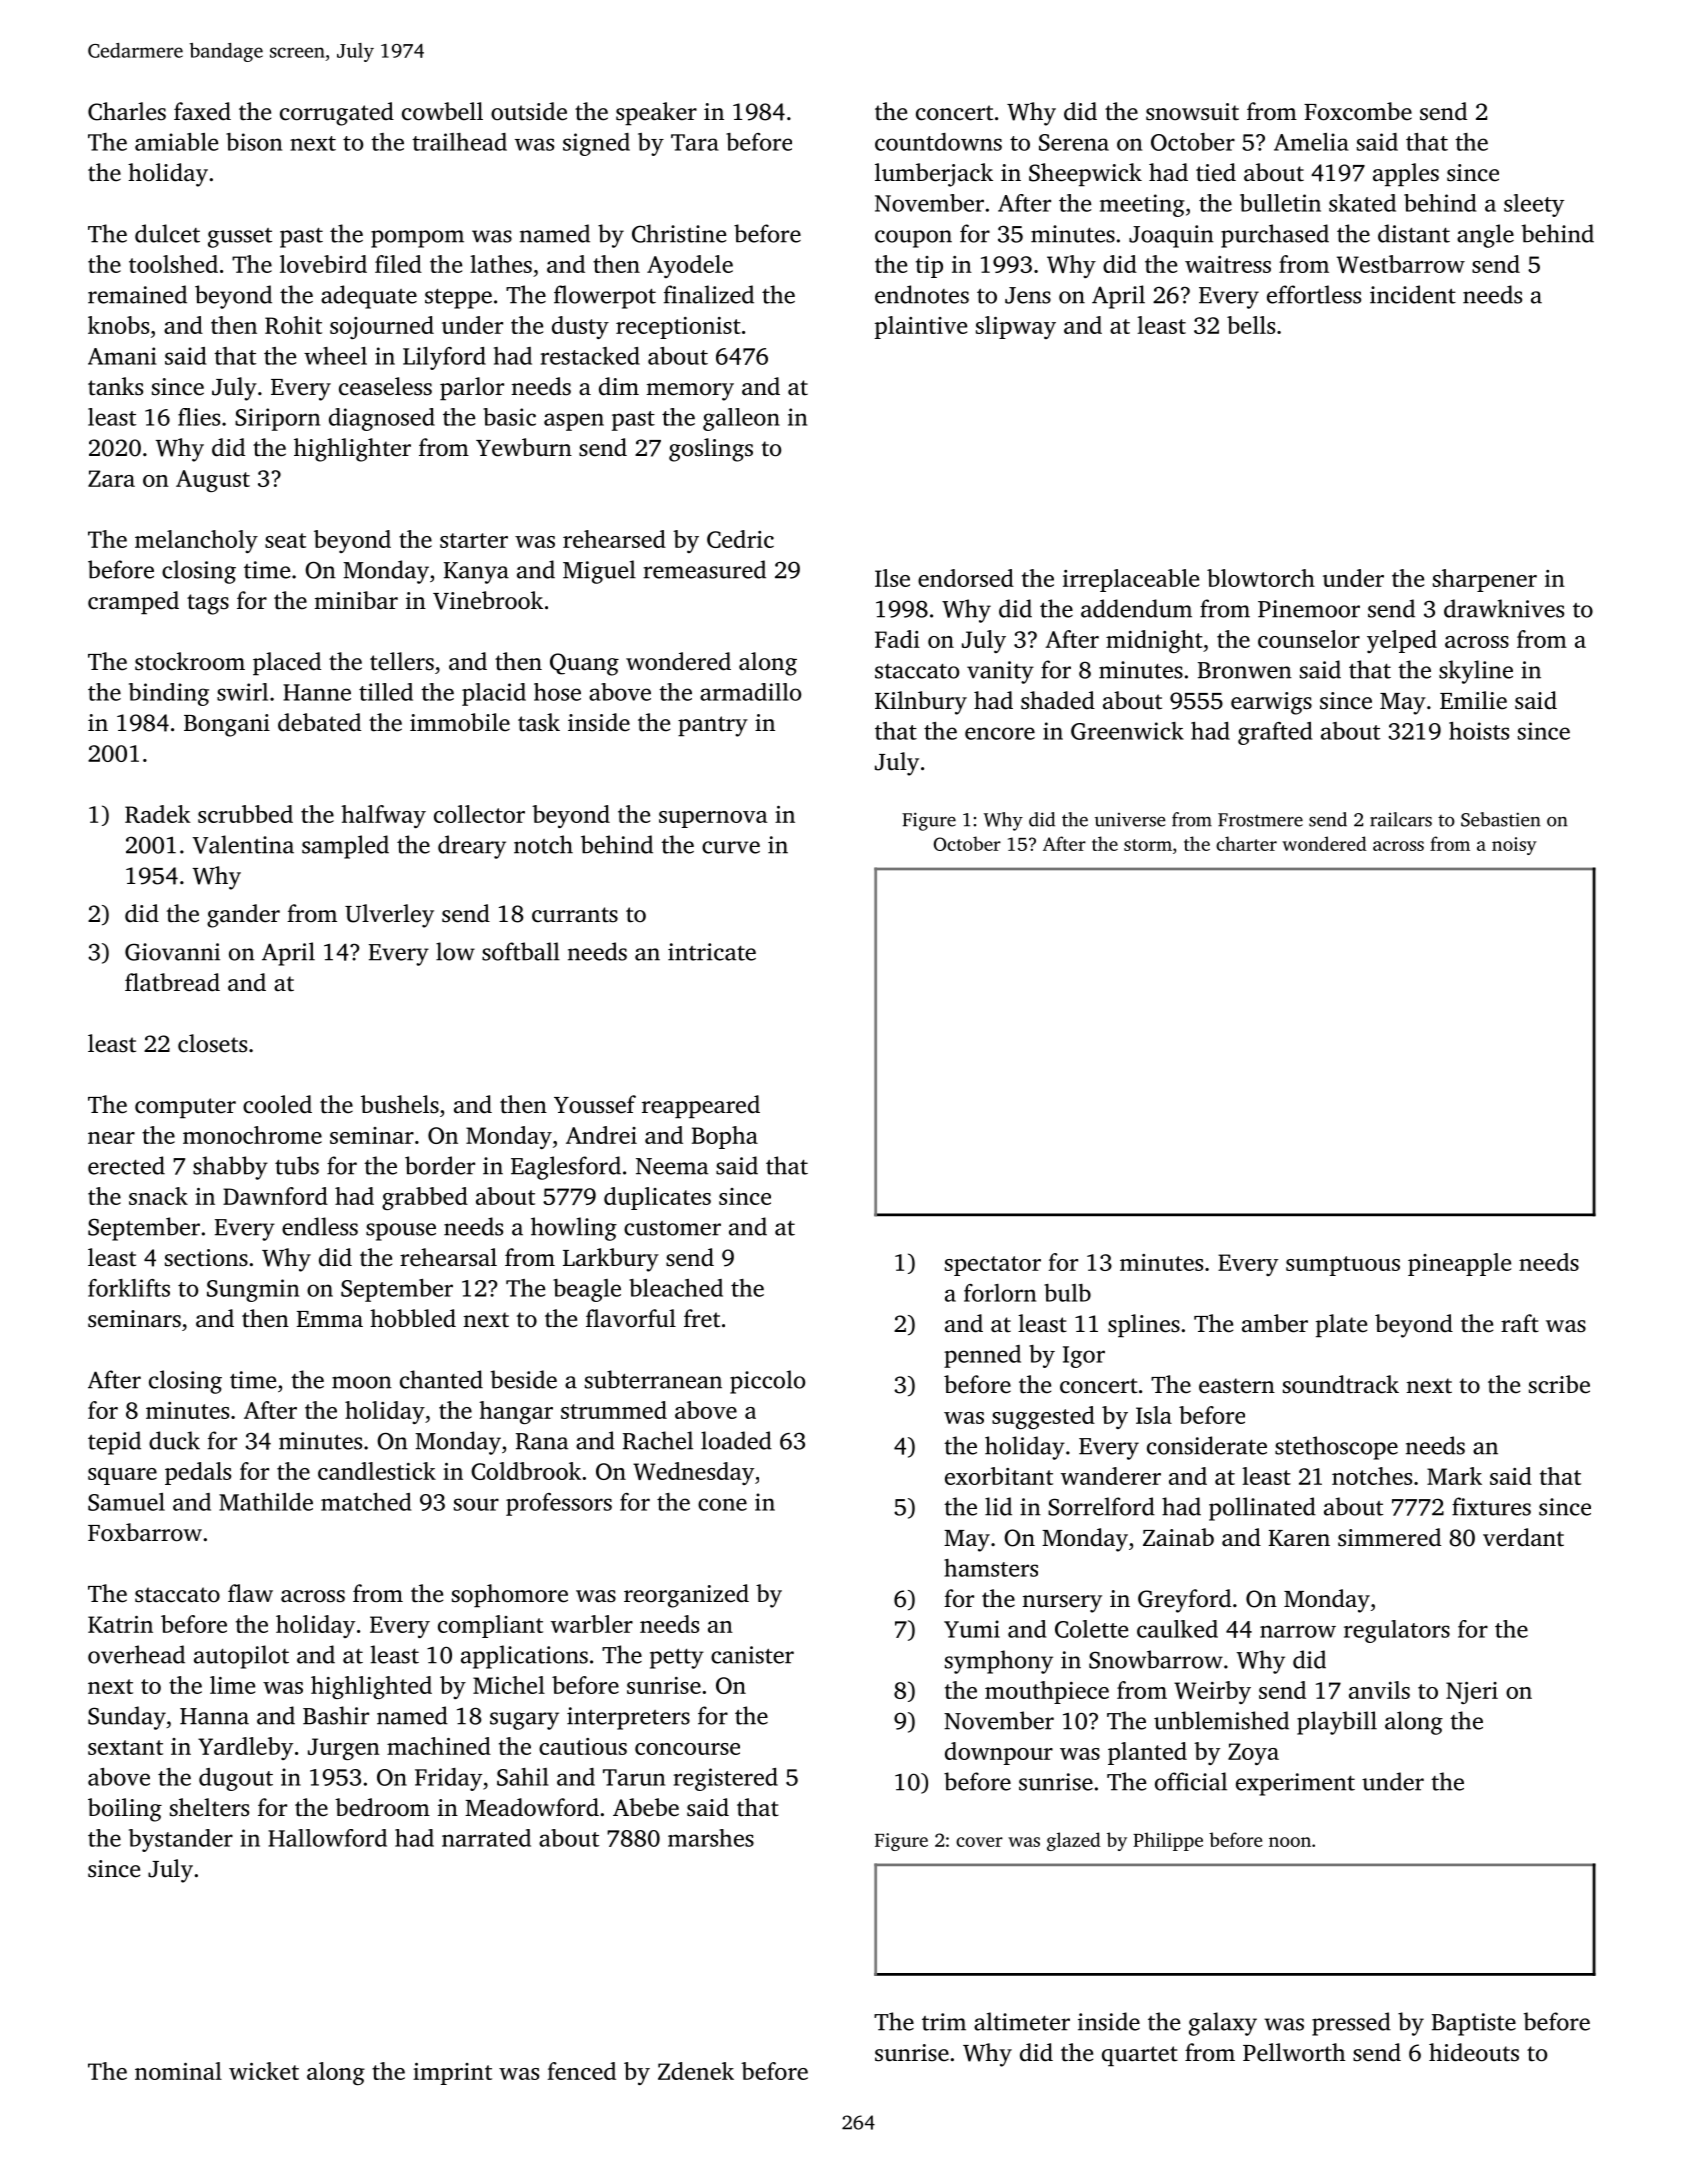 The height and width of the screenshot is (2178, 1683). What do you see at coordinates (129, 1288) in the screenshot?
I see `forklifts` at bounding box center [129, 1288].
